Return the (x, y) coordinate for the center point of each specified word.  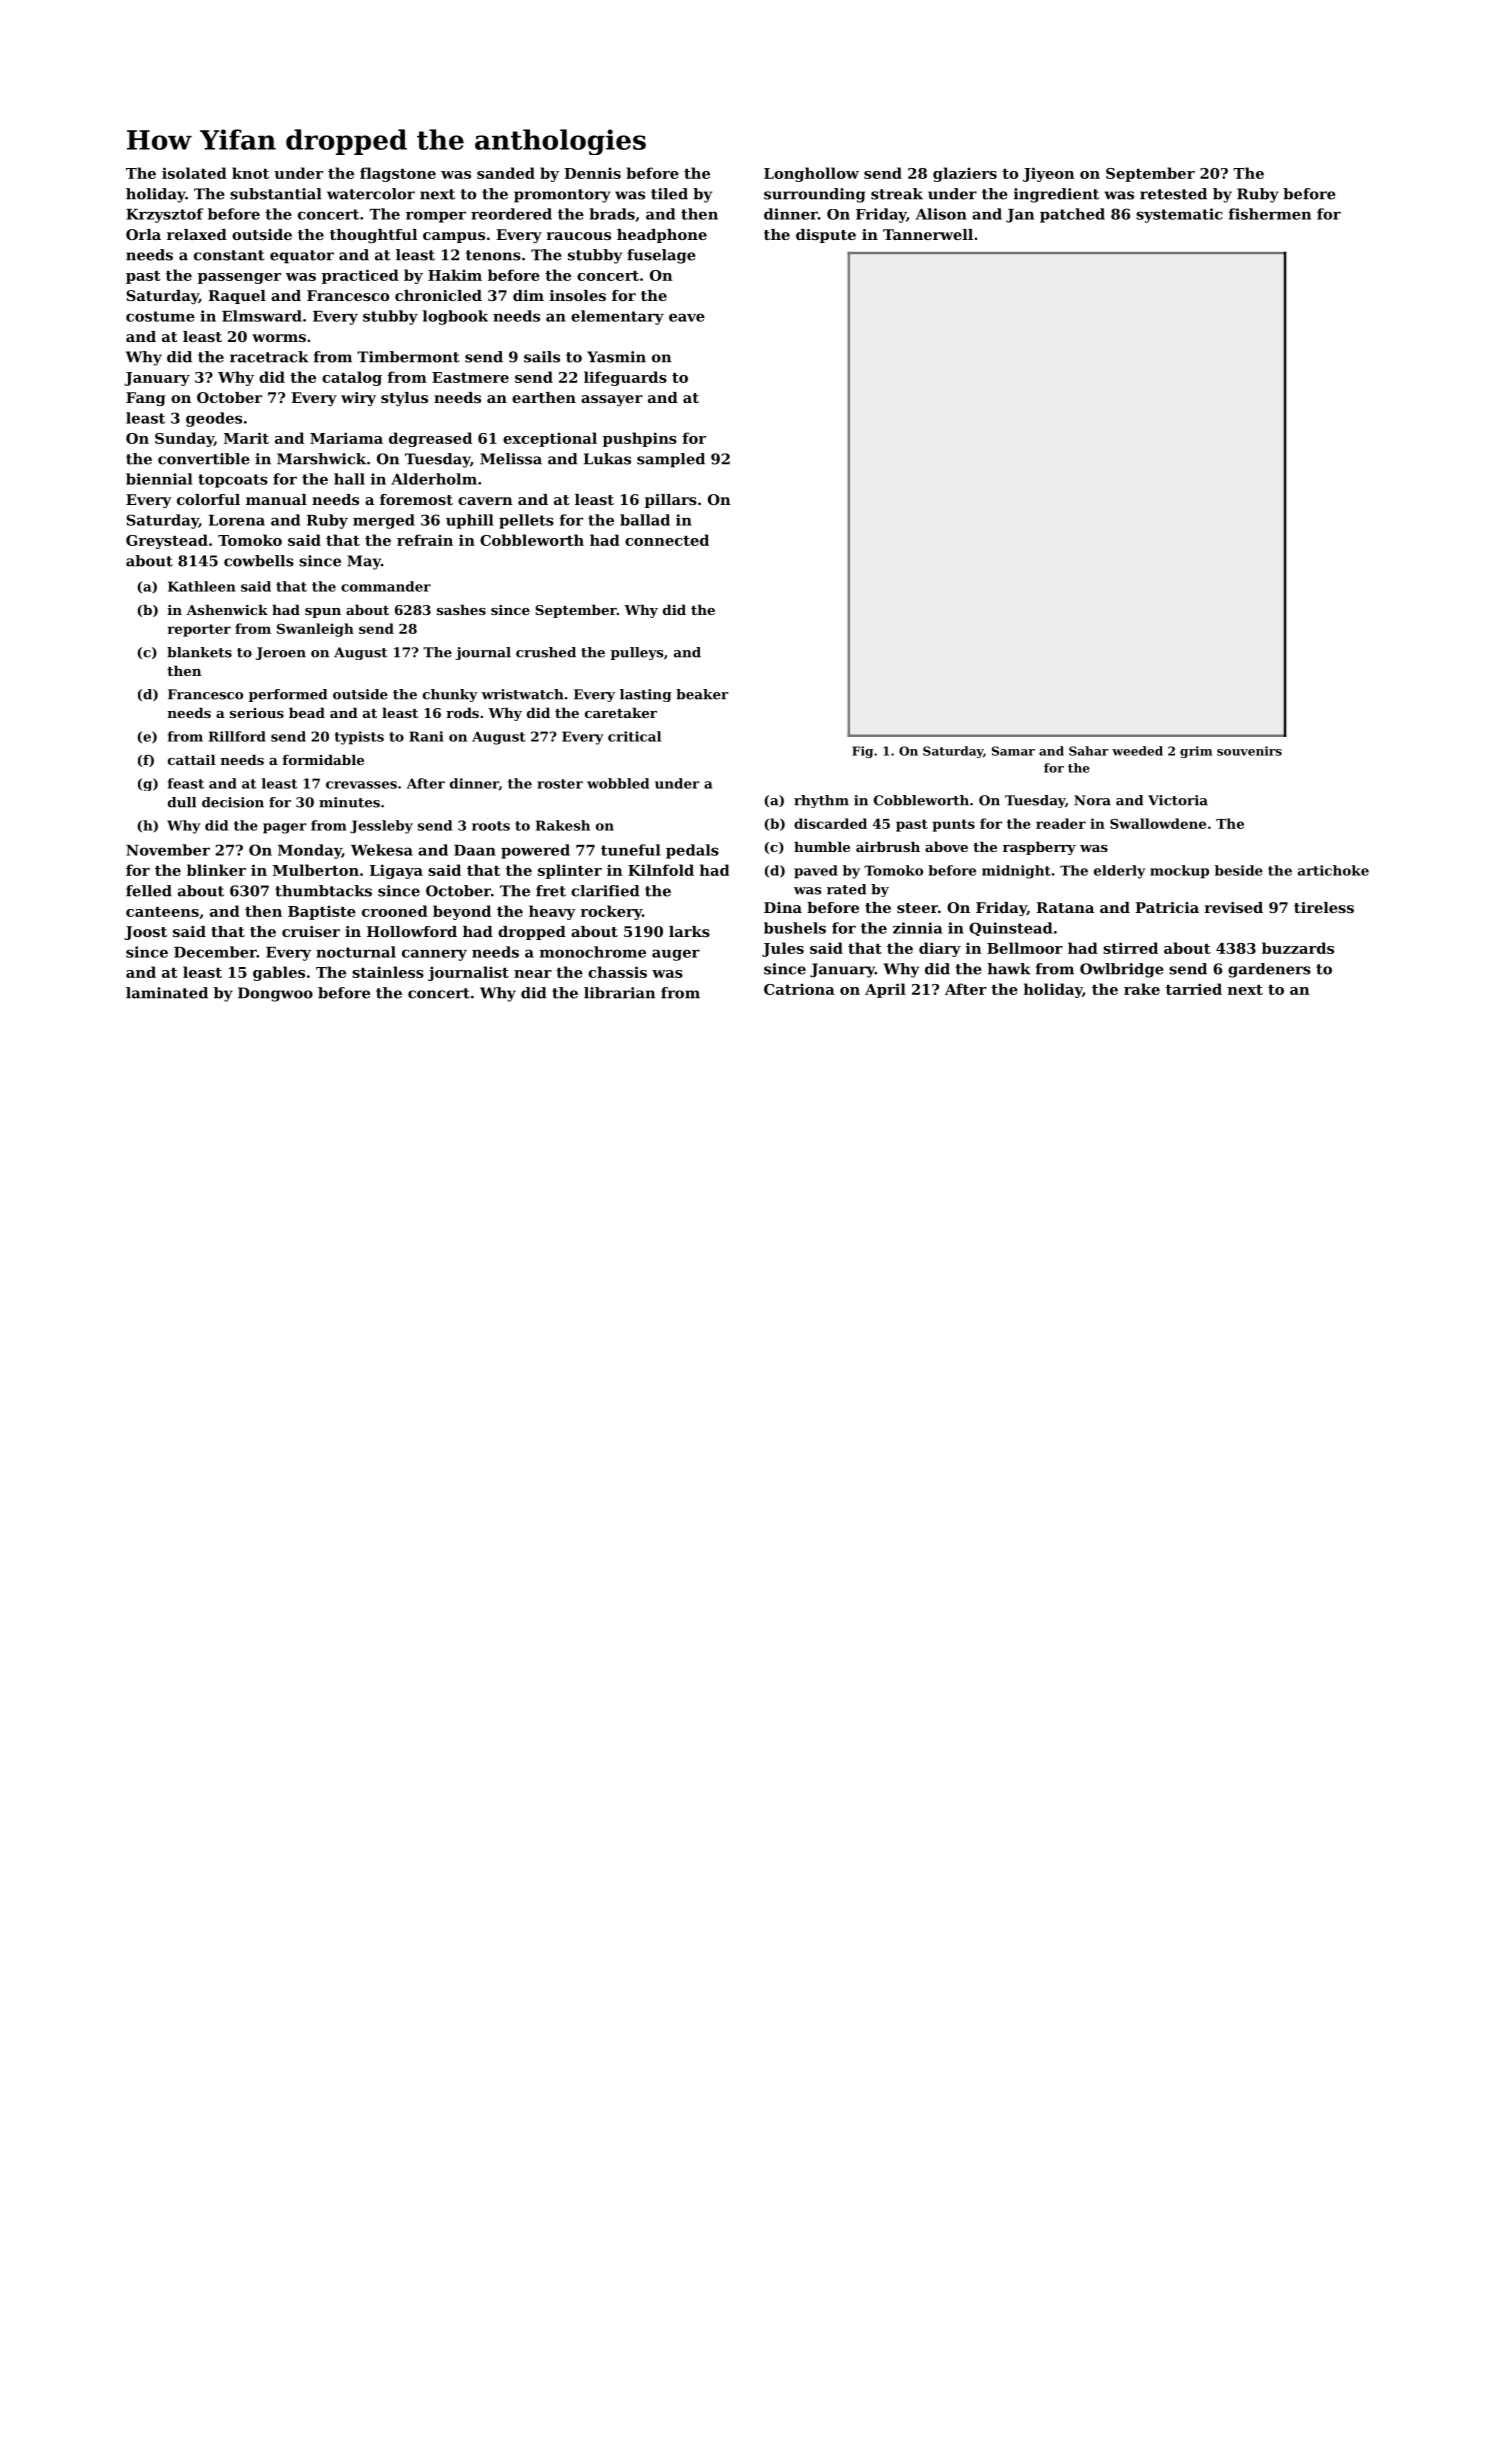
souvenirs (1249, 751)
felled (149, 891)
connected (667, 540)
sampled (671, 460)
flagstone (398, 174)
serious (257, 713)
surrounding (814, 195)
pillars (671, 501)
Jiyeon (1048, 174)
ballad (645, 520)
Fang (146, 399)
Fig (862, 752)
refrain (425, 540)
